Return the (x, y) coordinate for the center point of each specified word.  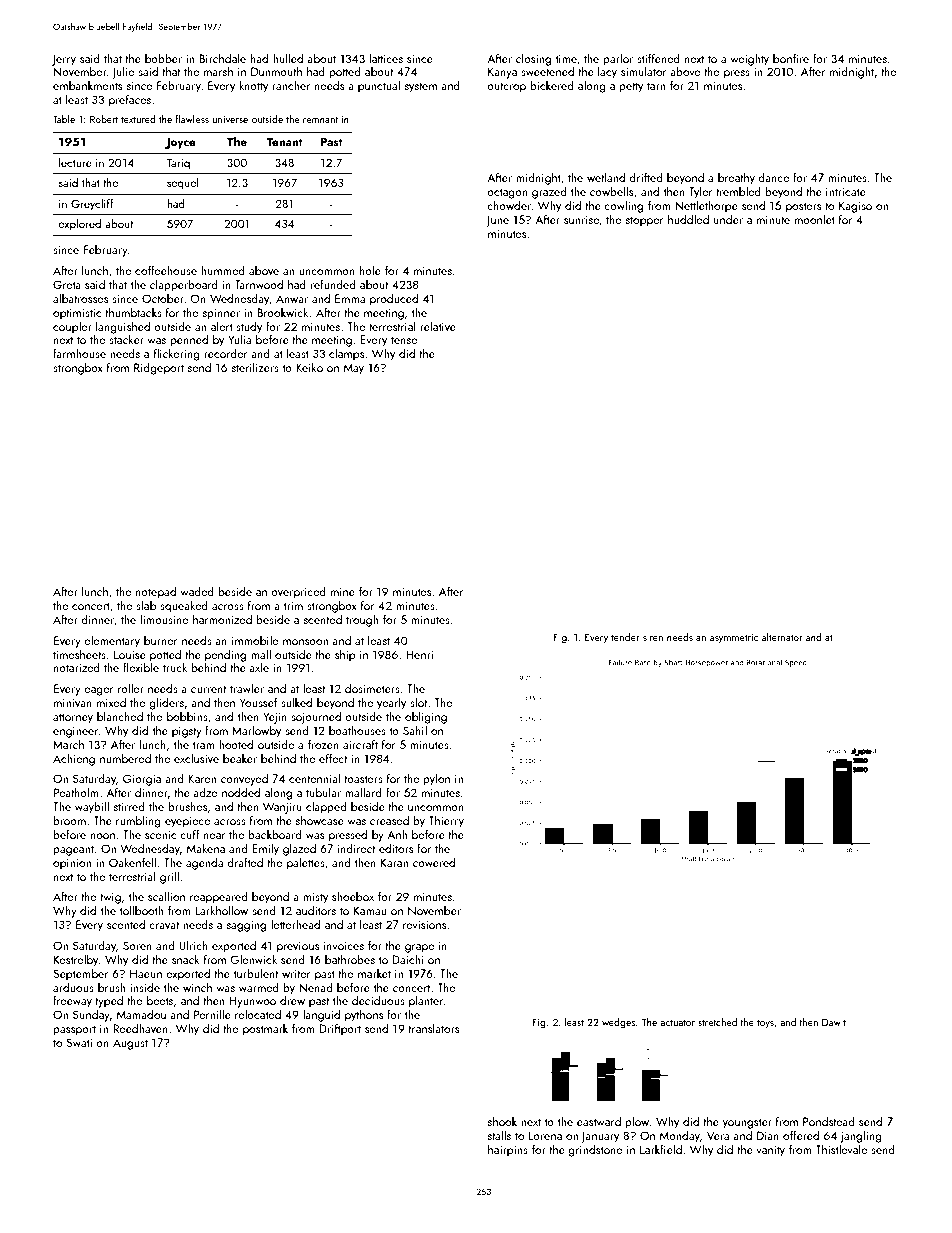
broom (69, 820)
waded (197, 591)
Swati (79, 1042)
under (728, 219)
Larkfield (661, 1149)
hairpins (508, 1150)
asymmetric (734, 638)
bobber (163, 58)
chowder (509, 205)
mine (343, 591)
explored (79, 225)
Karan (394, 862)
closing (533, 59)
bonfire (791, 58)
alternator (782, 637)
